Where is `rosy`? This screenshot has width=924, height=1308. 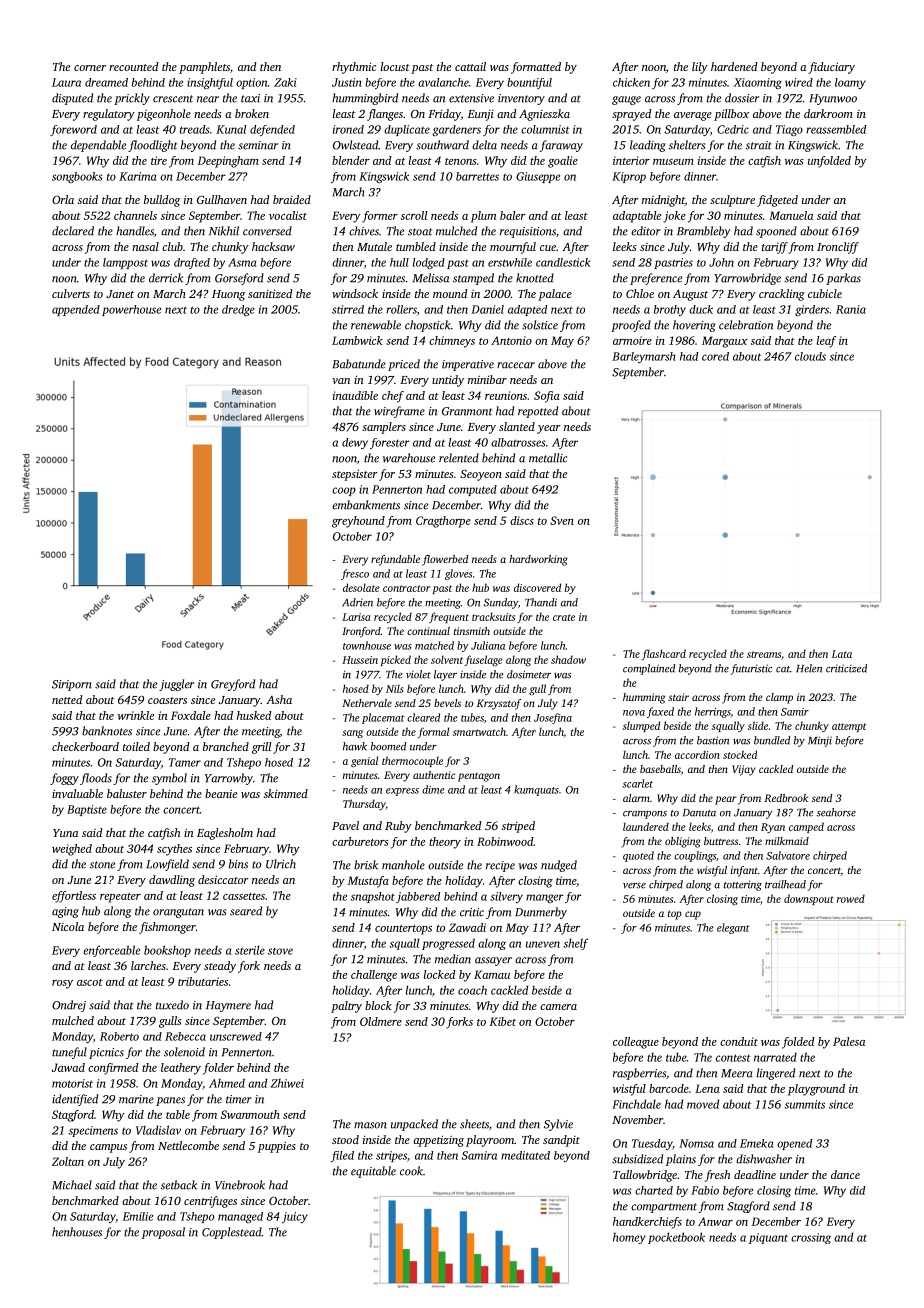
rosy is located at coordinates (62, 984).
